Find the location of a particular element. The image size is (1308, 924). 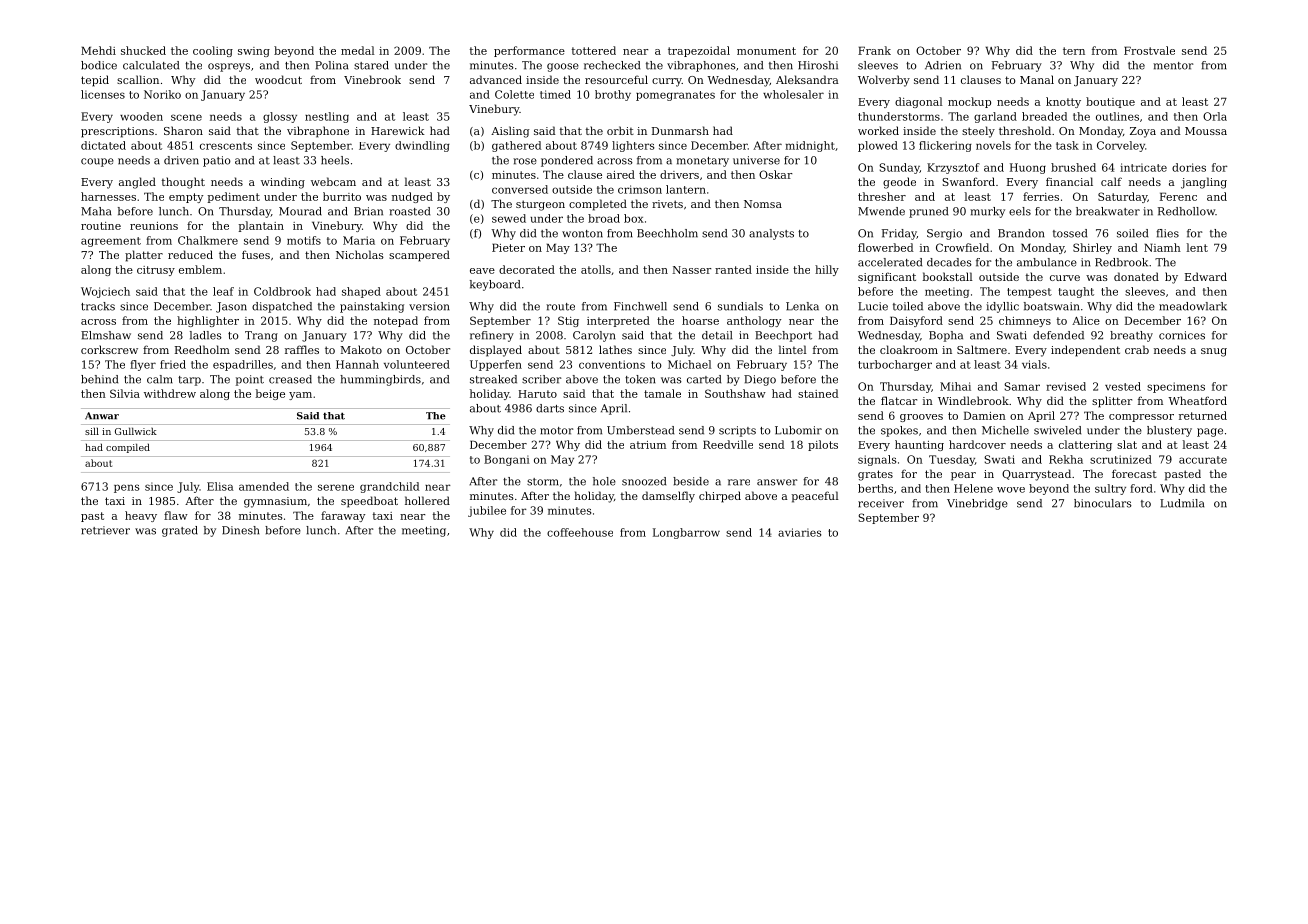

aviaries is located at coordinates (799, 532).
